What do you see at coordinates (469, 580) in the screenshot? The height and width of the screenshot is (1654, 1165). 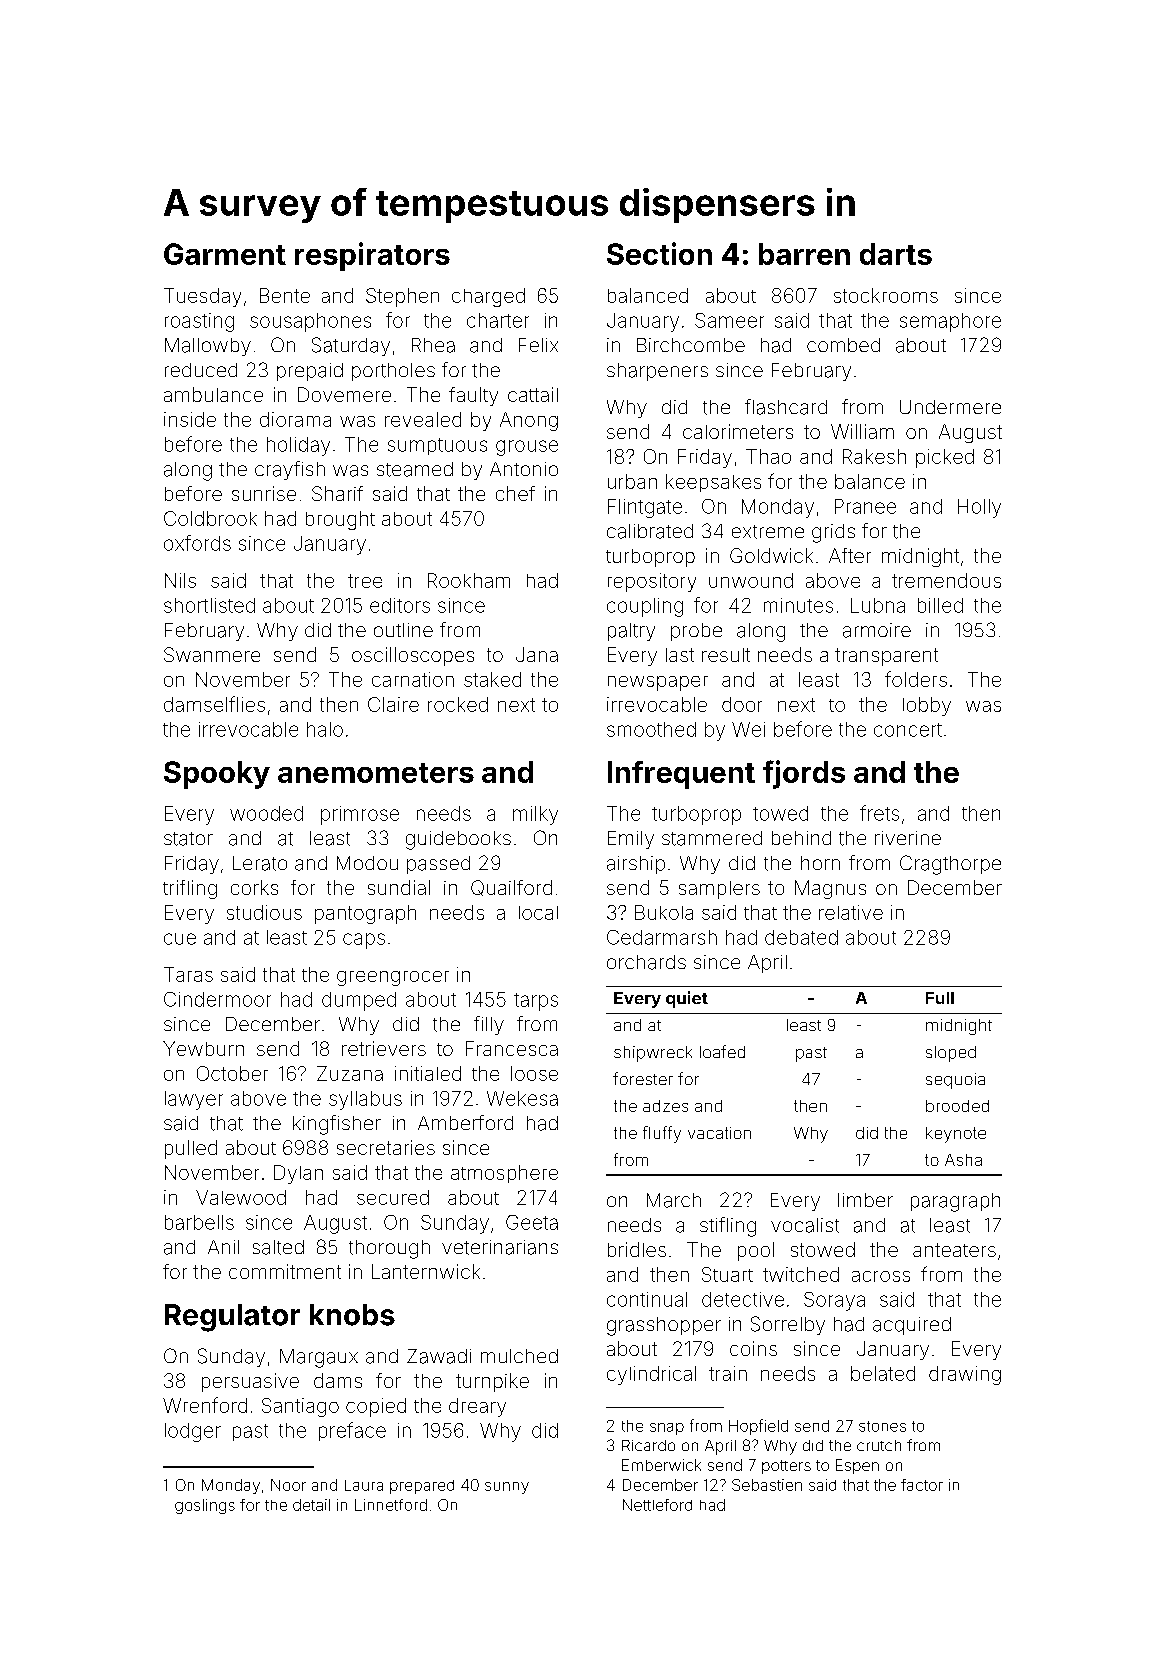 I see `Rookham` at bounding box center [469, 580].
